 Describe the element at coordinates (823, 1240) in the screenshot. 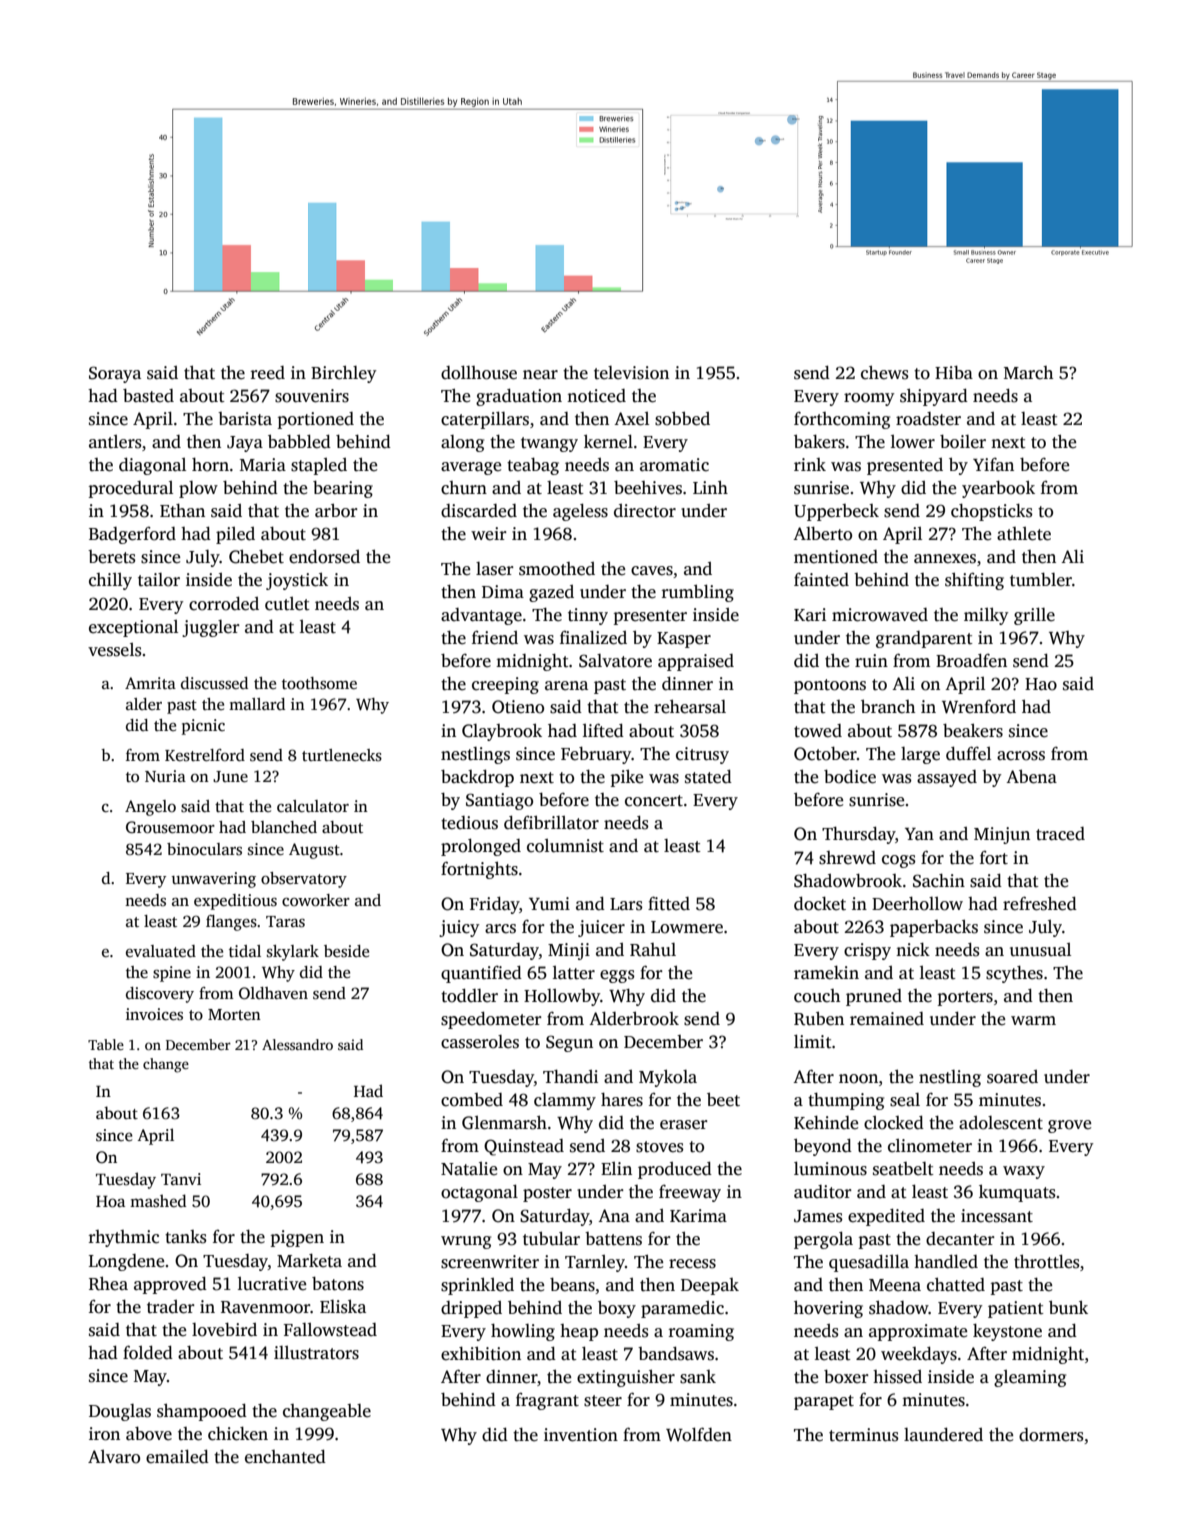

I see `pergola` at that location.
